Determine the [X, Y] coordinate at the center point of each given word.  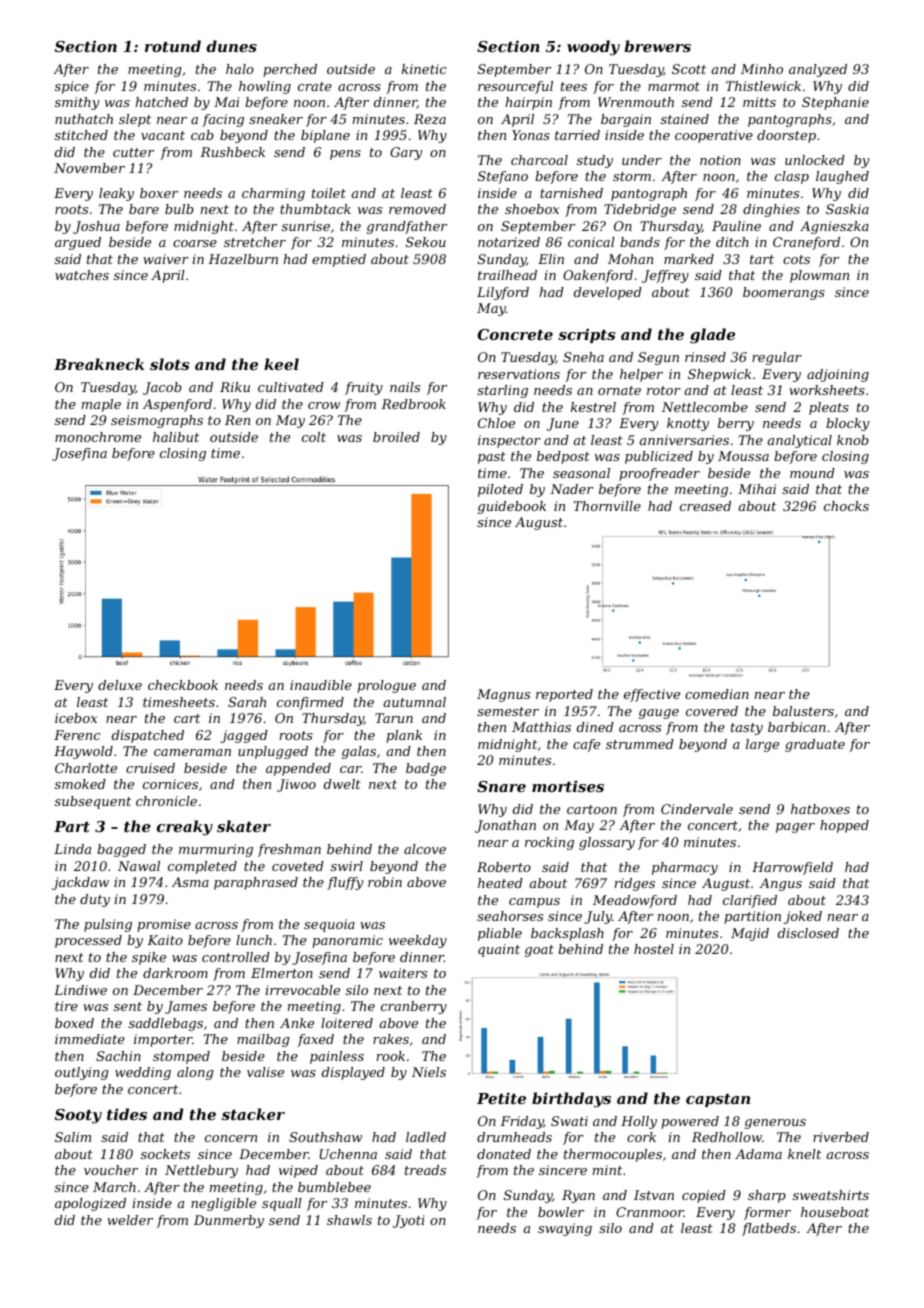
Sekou [426, 242]
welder [130, 1220]
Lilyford [503, 293]
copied [704, 1196]
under [642, 160]
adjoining [838, 375]
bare [144, 209]
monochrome [98, 437]
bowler [561, 1212]
